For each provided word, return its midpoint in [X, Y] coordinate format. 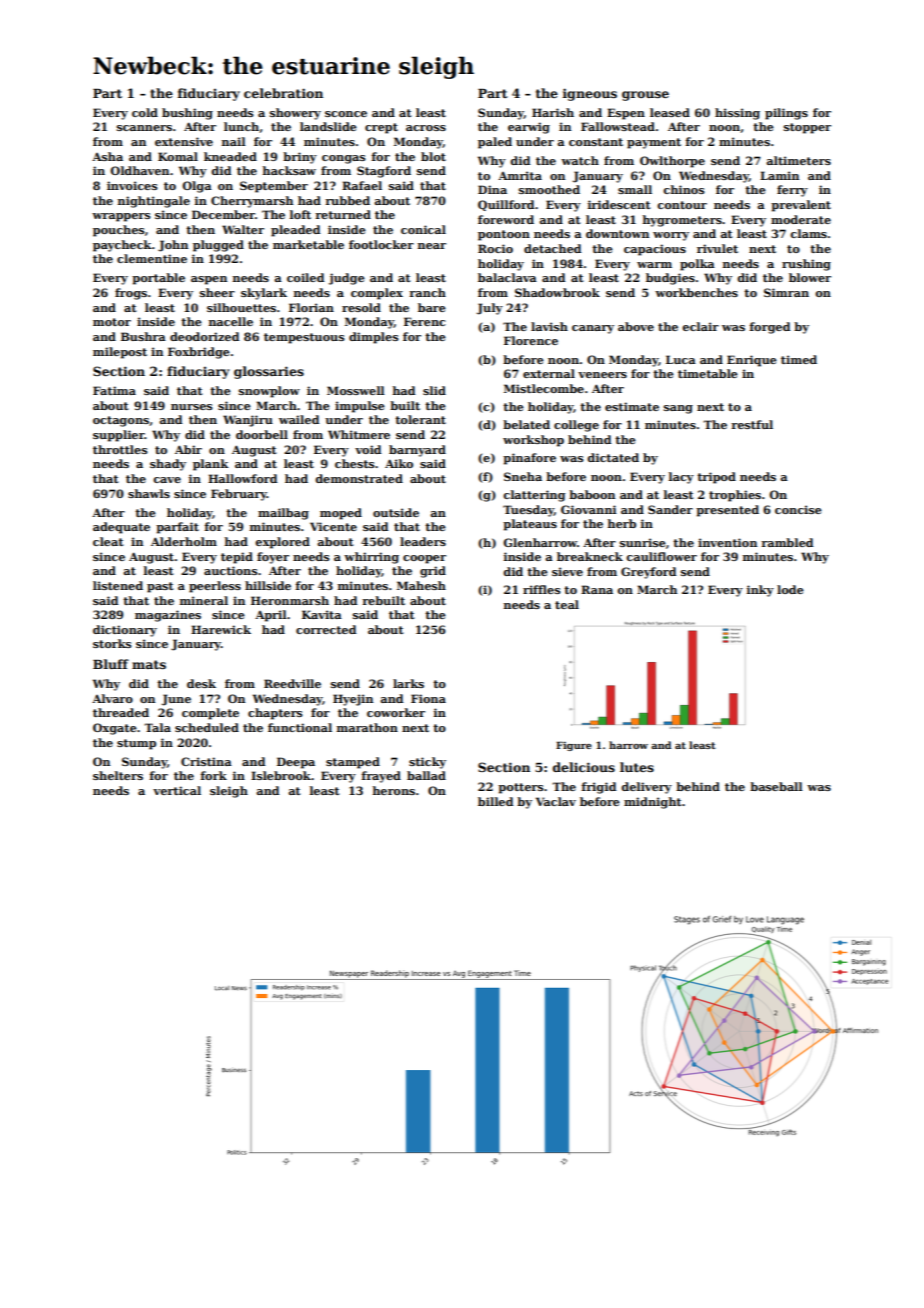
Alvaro [112, 698]
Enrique [752, 361]
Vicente [333, 526]
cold [145, 112]
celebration [283, 93]
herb [622, 523]
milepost [120, 353]
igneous [590, 94]
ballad [426, 775]
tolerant [420, 419]
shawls [149, 493]
